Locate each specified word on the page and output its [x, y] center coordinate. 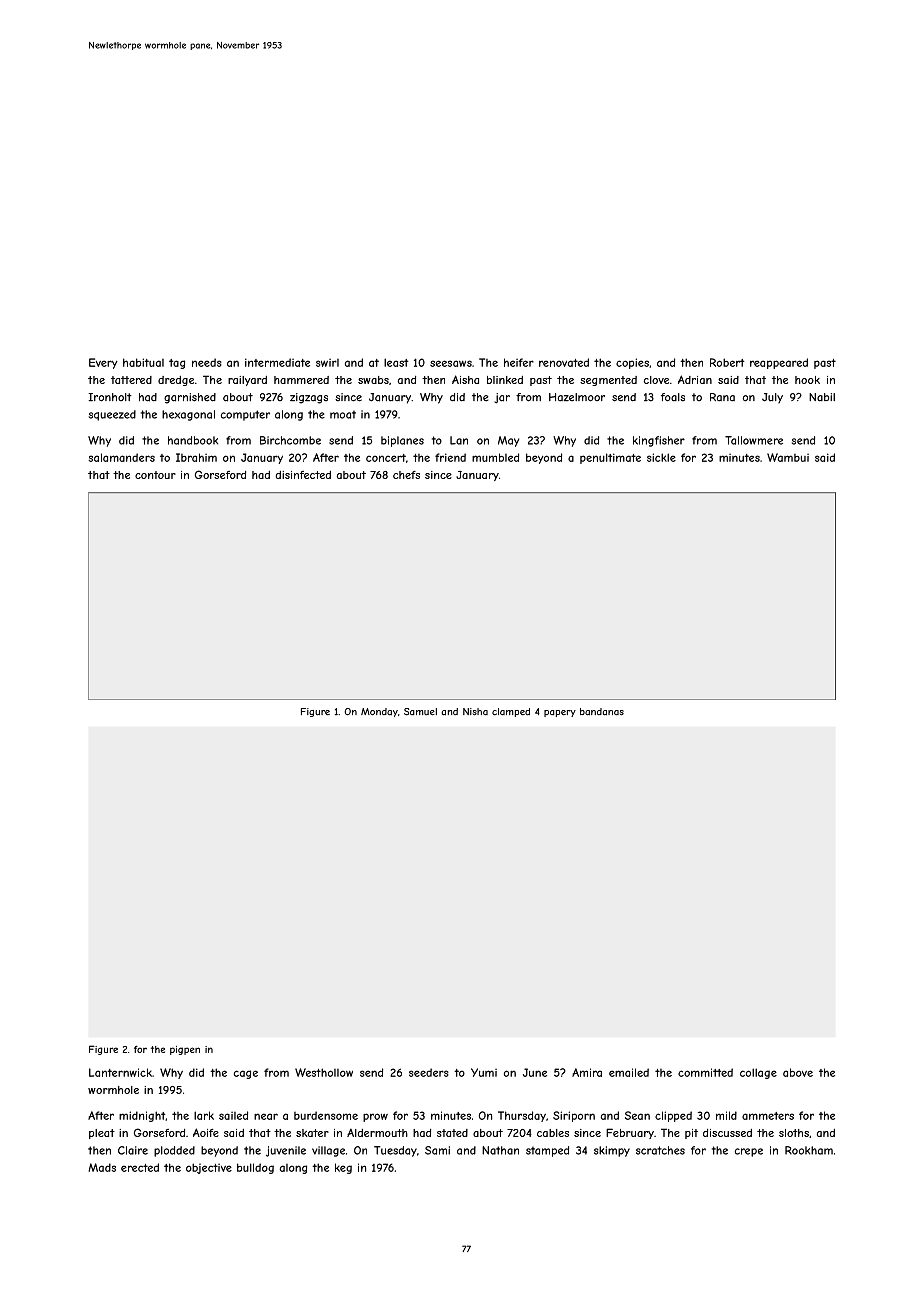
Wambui [788, 457]
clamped [511, 712]
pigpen [185, 1050]
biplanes [402, 441]
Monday [379, 712]
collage [758, 1073]
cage [246, 1074]
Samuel [420, 712]
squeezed [112, 415]
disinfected [303, 475]
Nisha [475, 712]
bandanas [602, 712]
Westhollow [324, 1072]
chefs [406, 475]
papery [560, 713]
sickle [661, 457]
